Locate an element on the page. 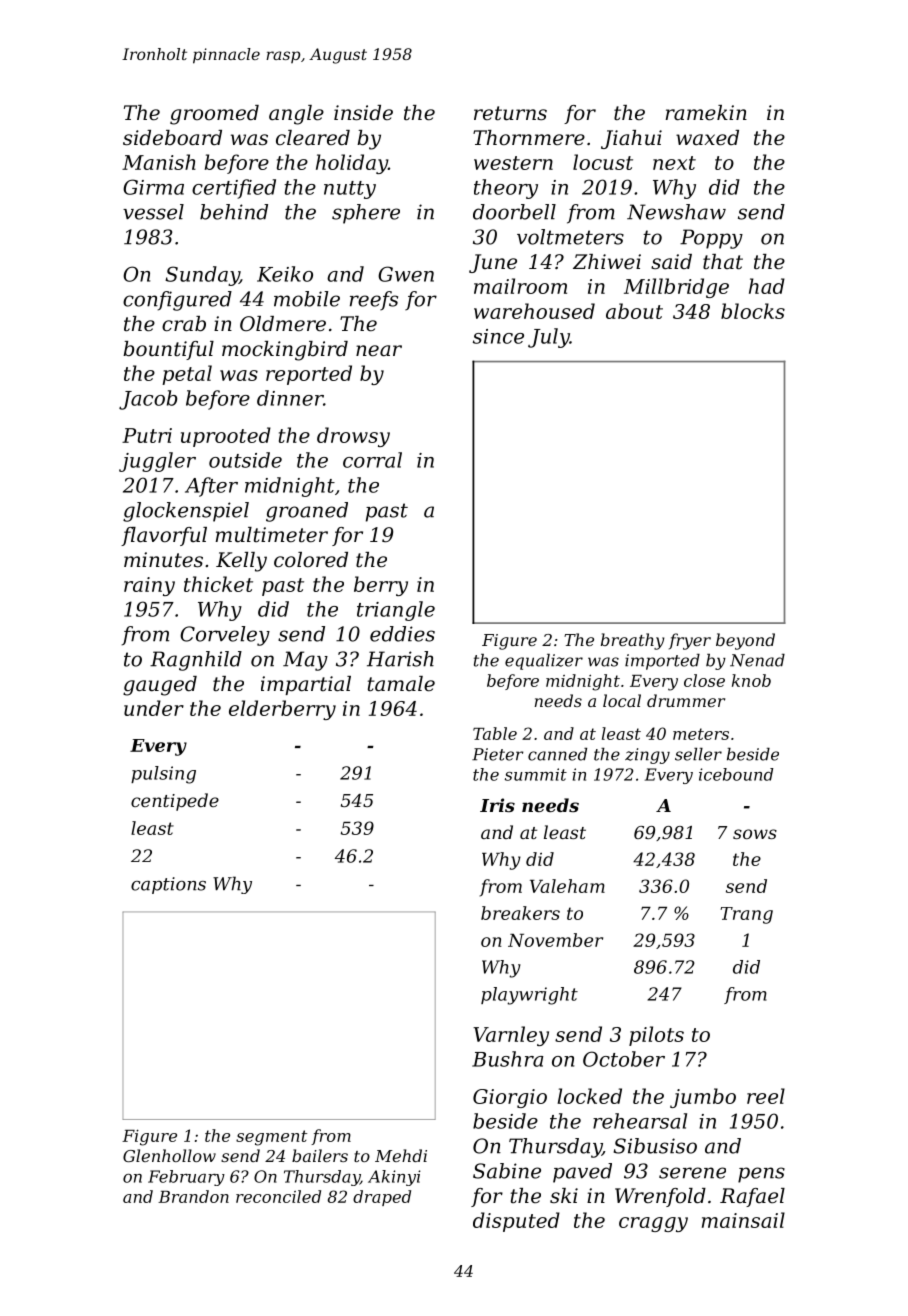 The width and height of the document is (908, 1316). disputed is located at coordinates (516, 1222).
